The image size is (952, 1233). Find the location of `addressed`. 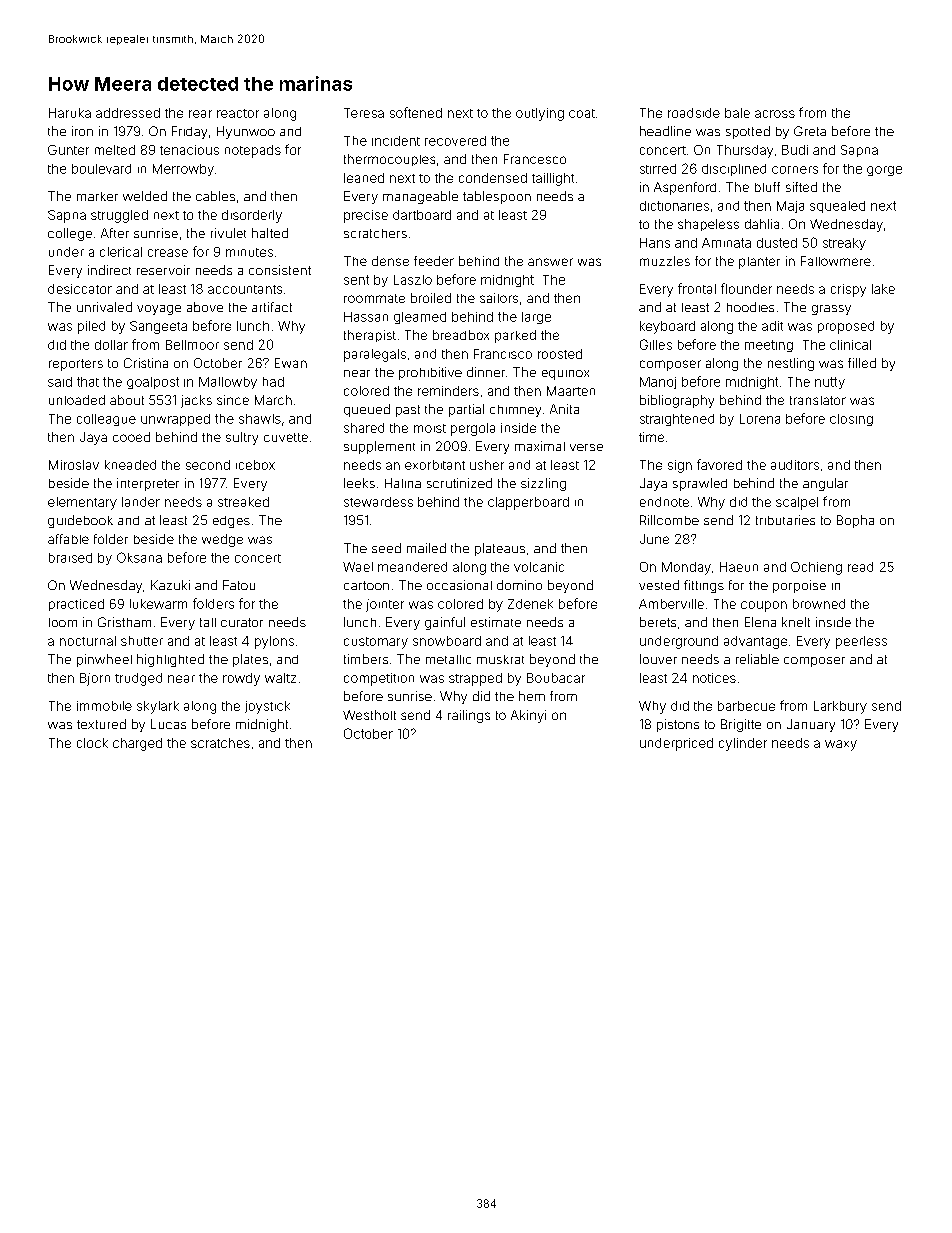

addressed is located at coordinates (128, 113).
